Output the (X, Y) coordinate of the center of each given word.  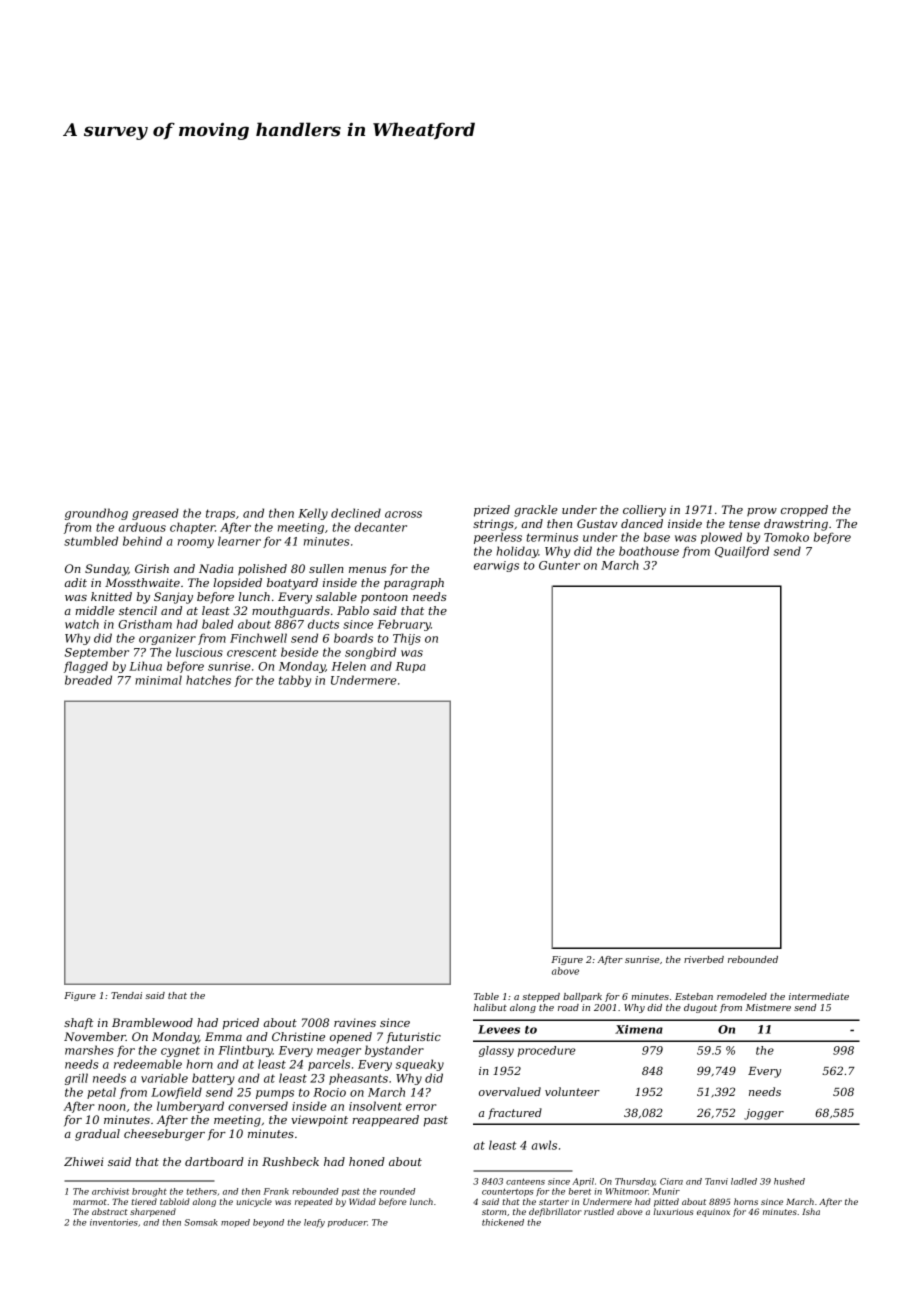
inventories (114, 1222)
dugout (700, 1008)
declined (356, 513)
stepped (541, 997)
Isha (811, 1211)
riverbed (704, 959)
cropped (804, 511)
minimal (158, 680)
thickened (503, 1222)
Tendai (126, 995)
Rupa (411, 667)
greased (155, 514)
